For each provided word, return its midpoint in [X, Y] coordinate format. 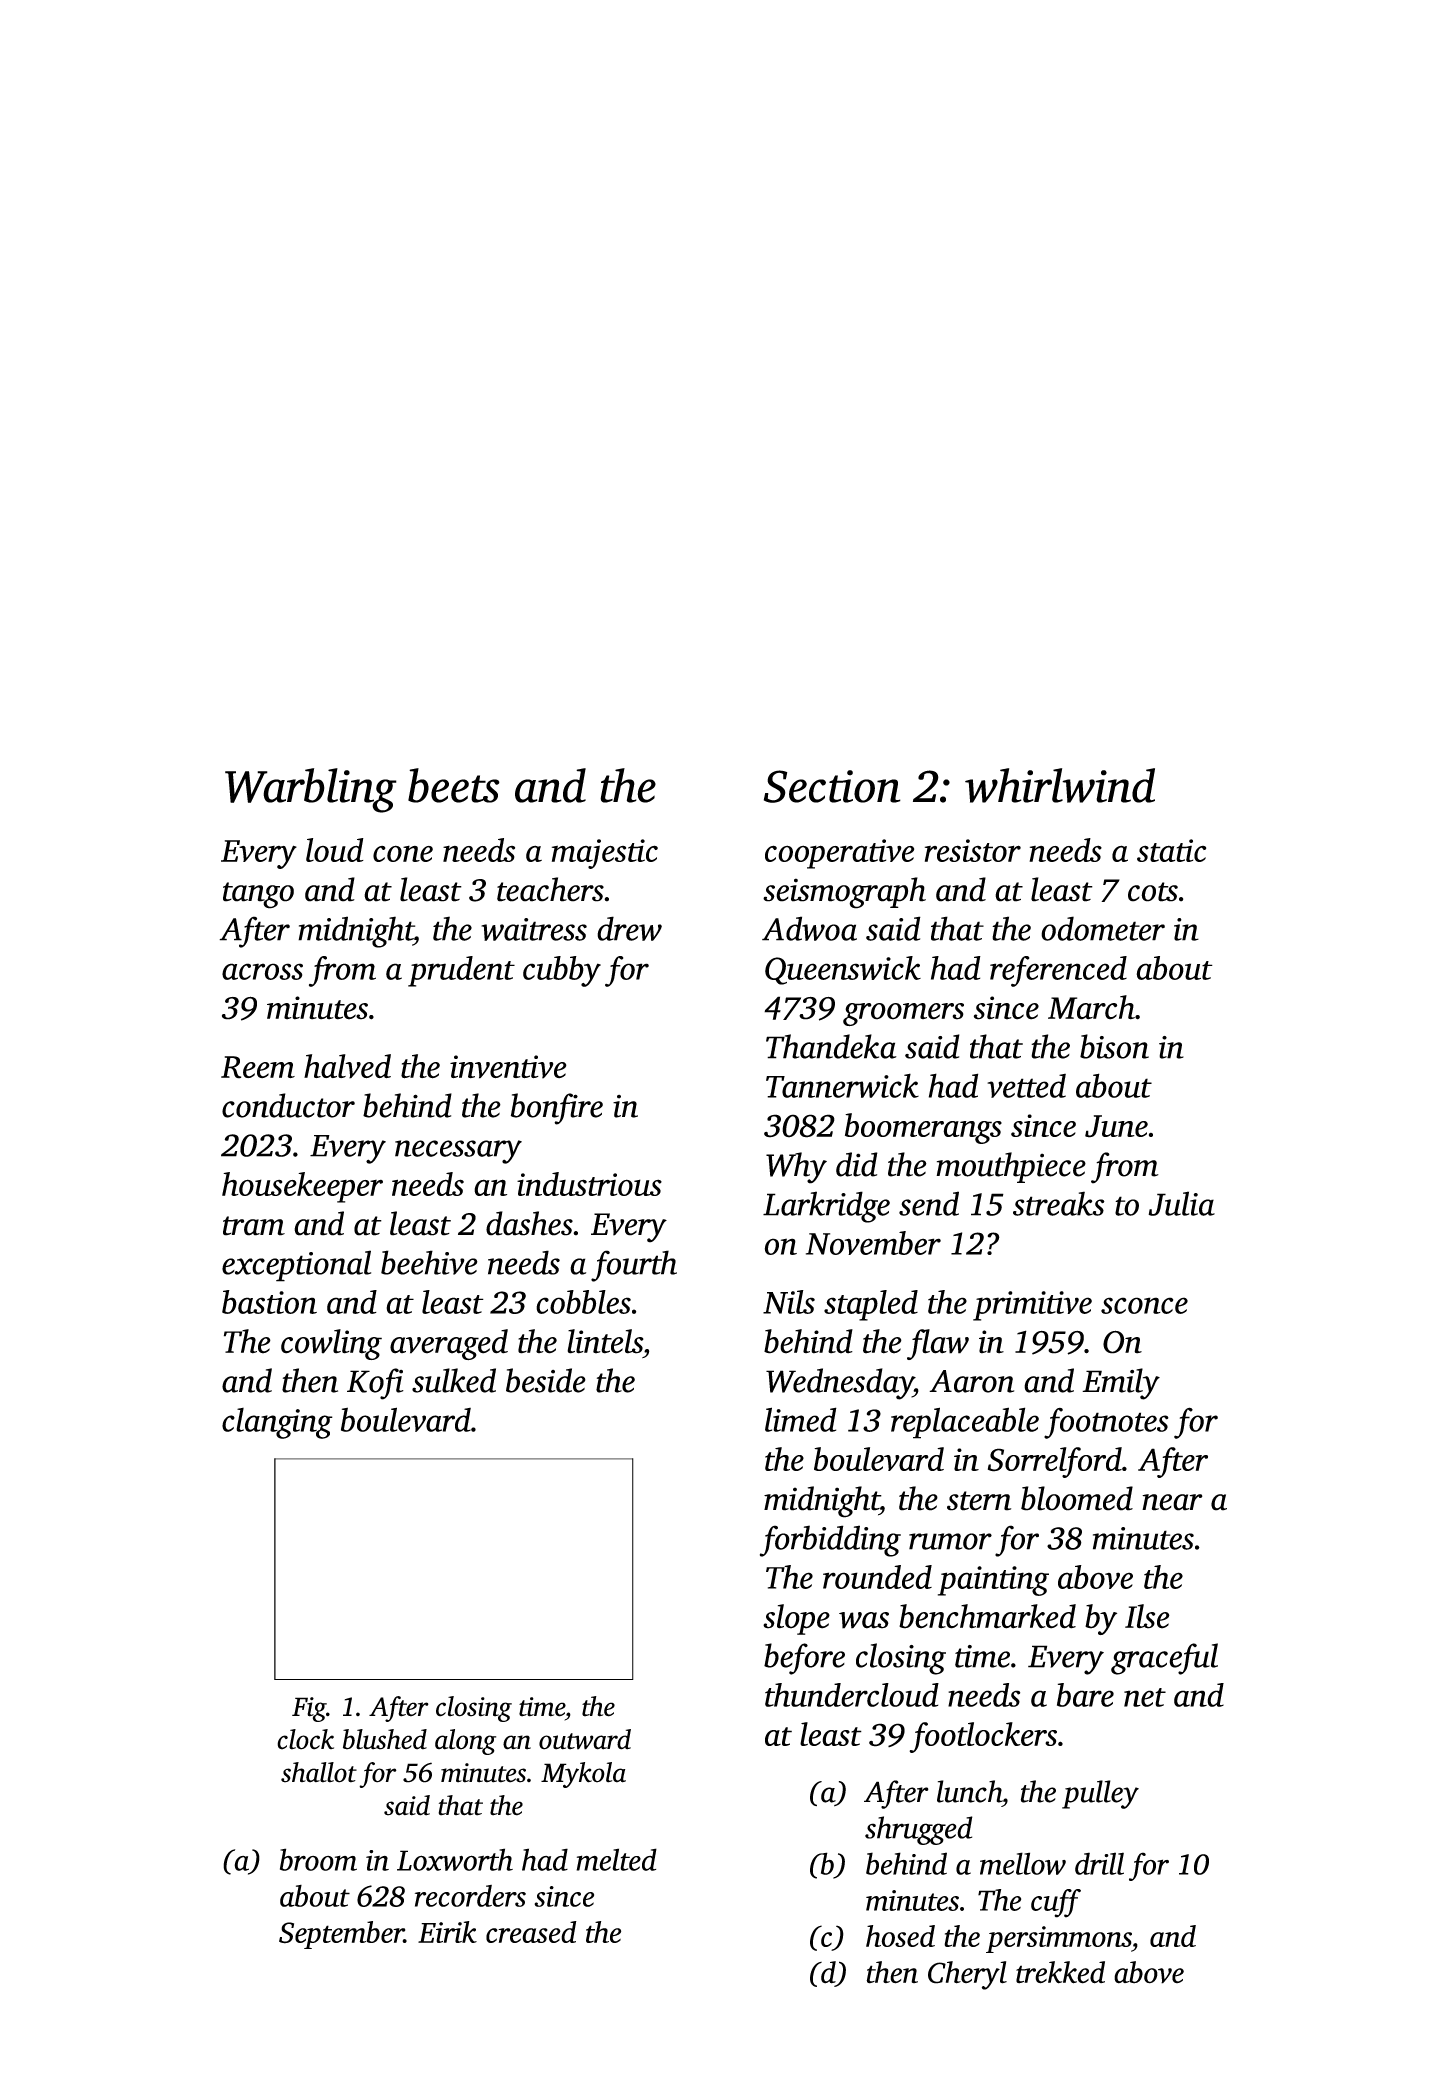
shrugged [919, 1830]
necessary [458, 1152]
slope [796, 1619]
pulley [1100, 1794]
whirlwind [1060, 785]
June [1116, 1126]
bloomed [1077, 1498]
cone [403, 853]
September [341, 1935]
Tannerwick [842, 1085]
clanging [277, 1423]
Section [832, 786]
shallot [319, 1772]
